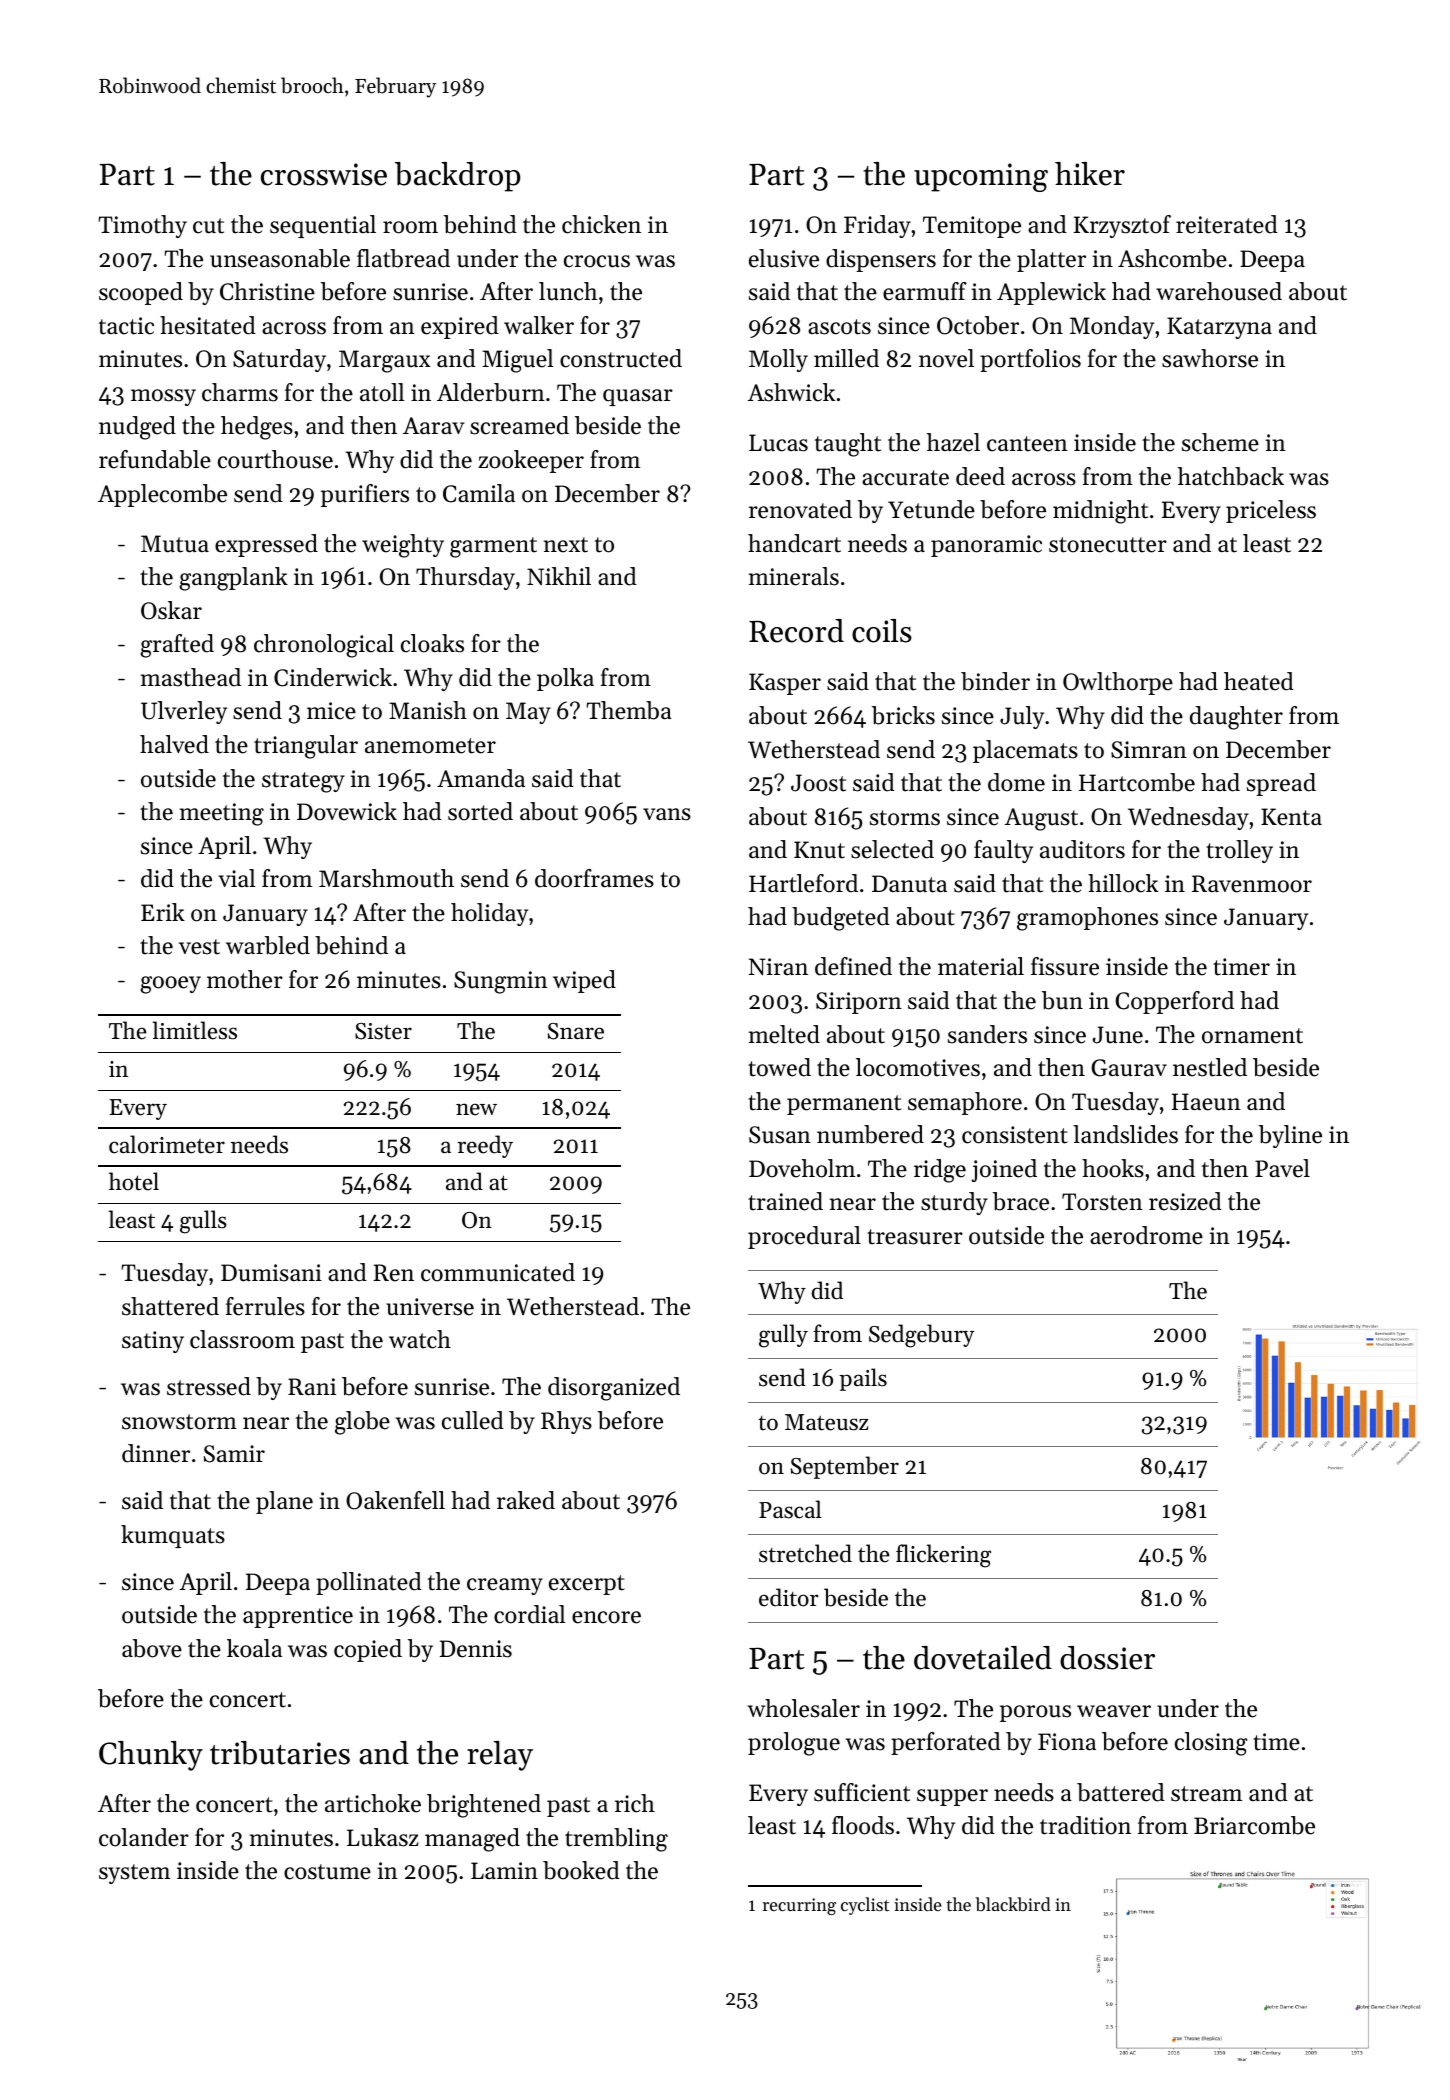 The height and width of the screenshot is (2100, 1450). Describe the element at coordinates (1146, 1235) in the screenshot. I see `aerodrome` at that location.
